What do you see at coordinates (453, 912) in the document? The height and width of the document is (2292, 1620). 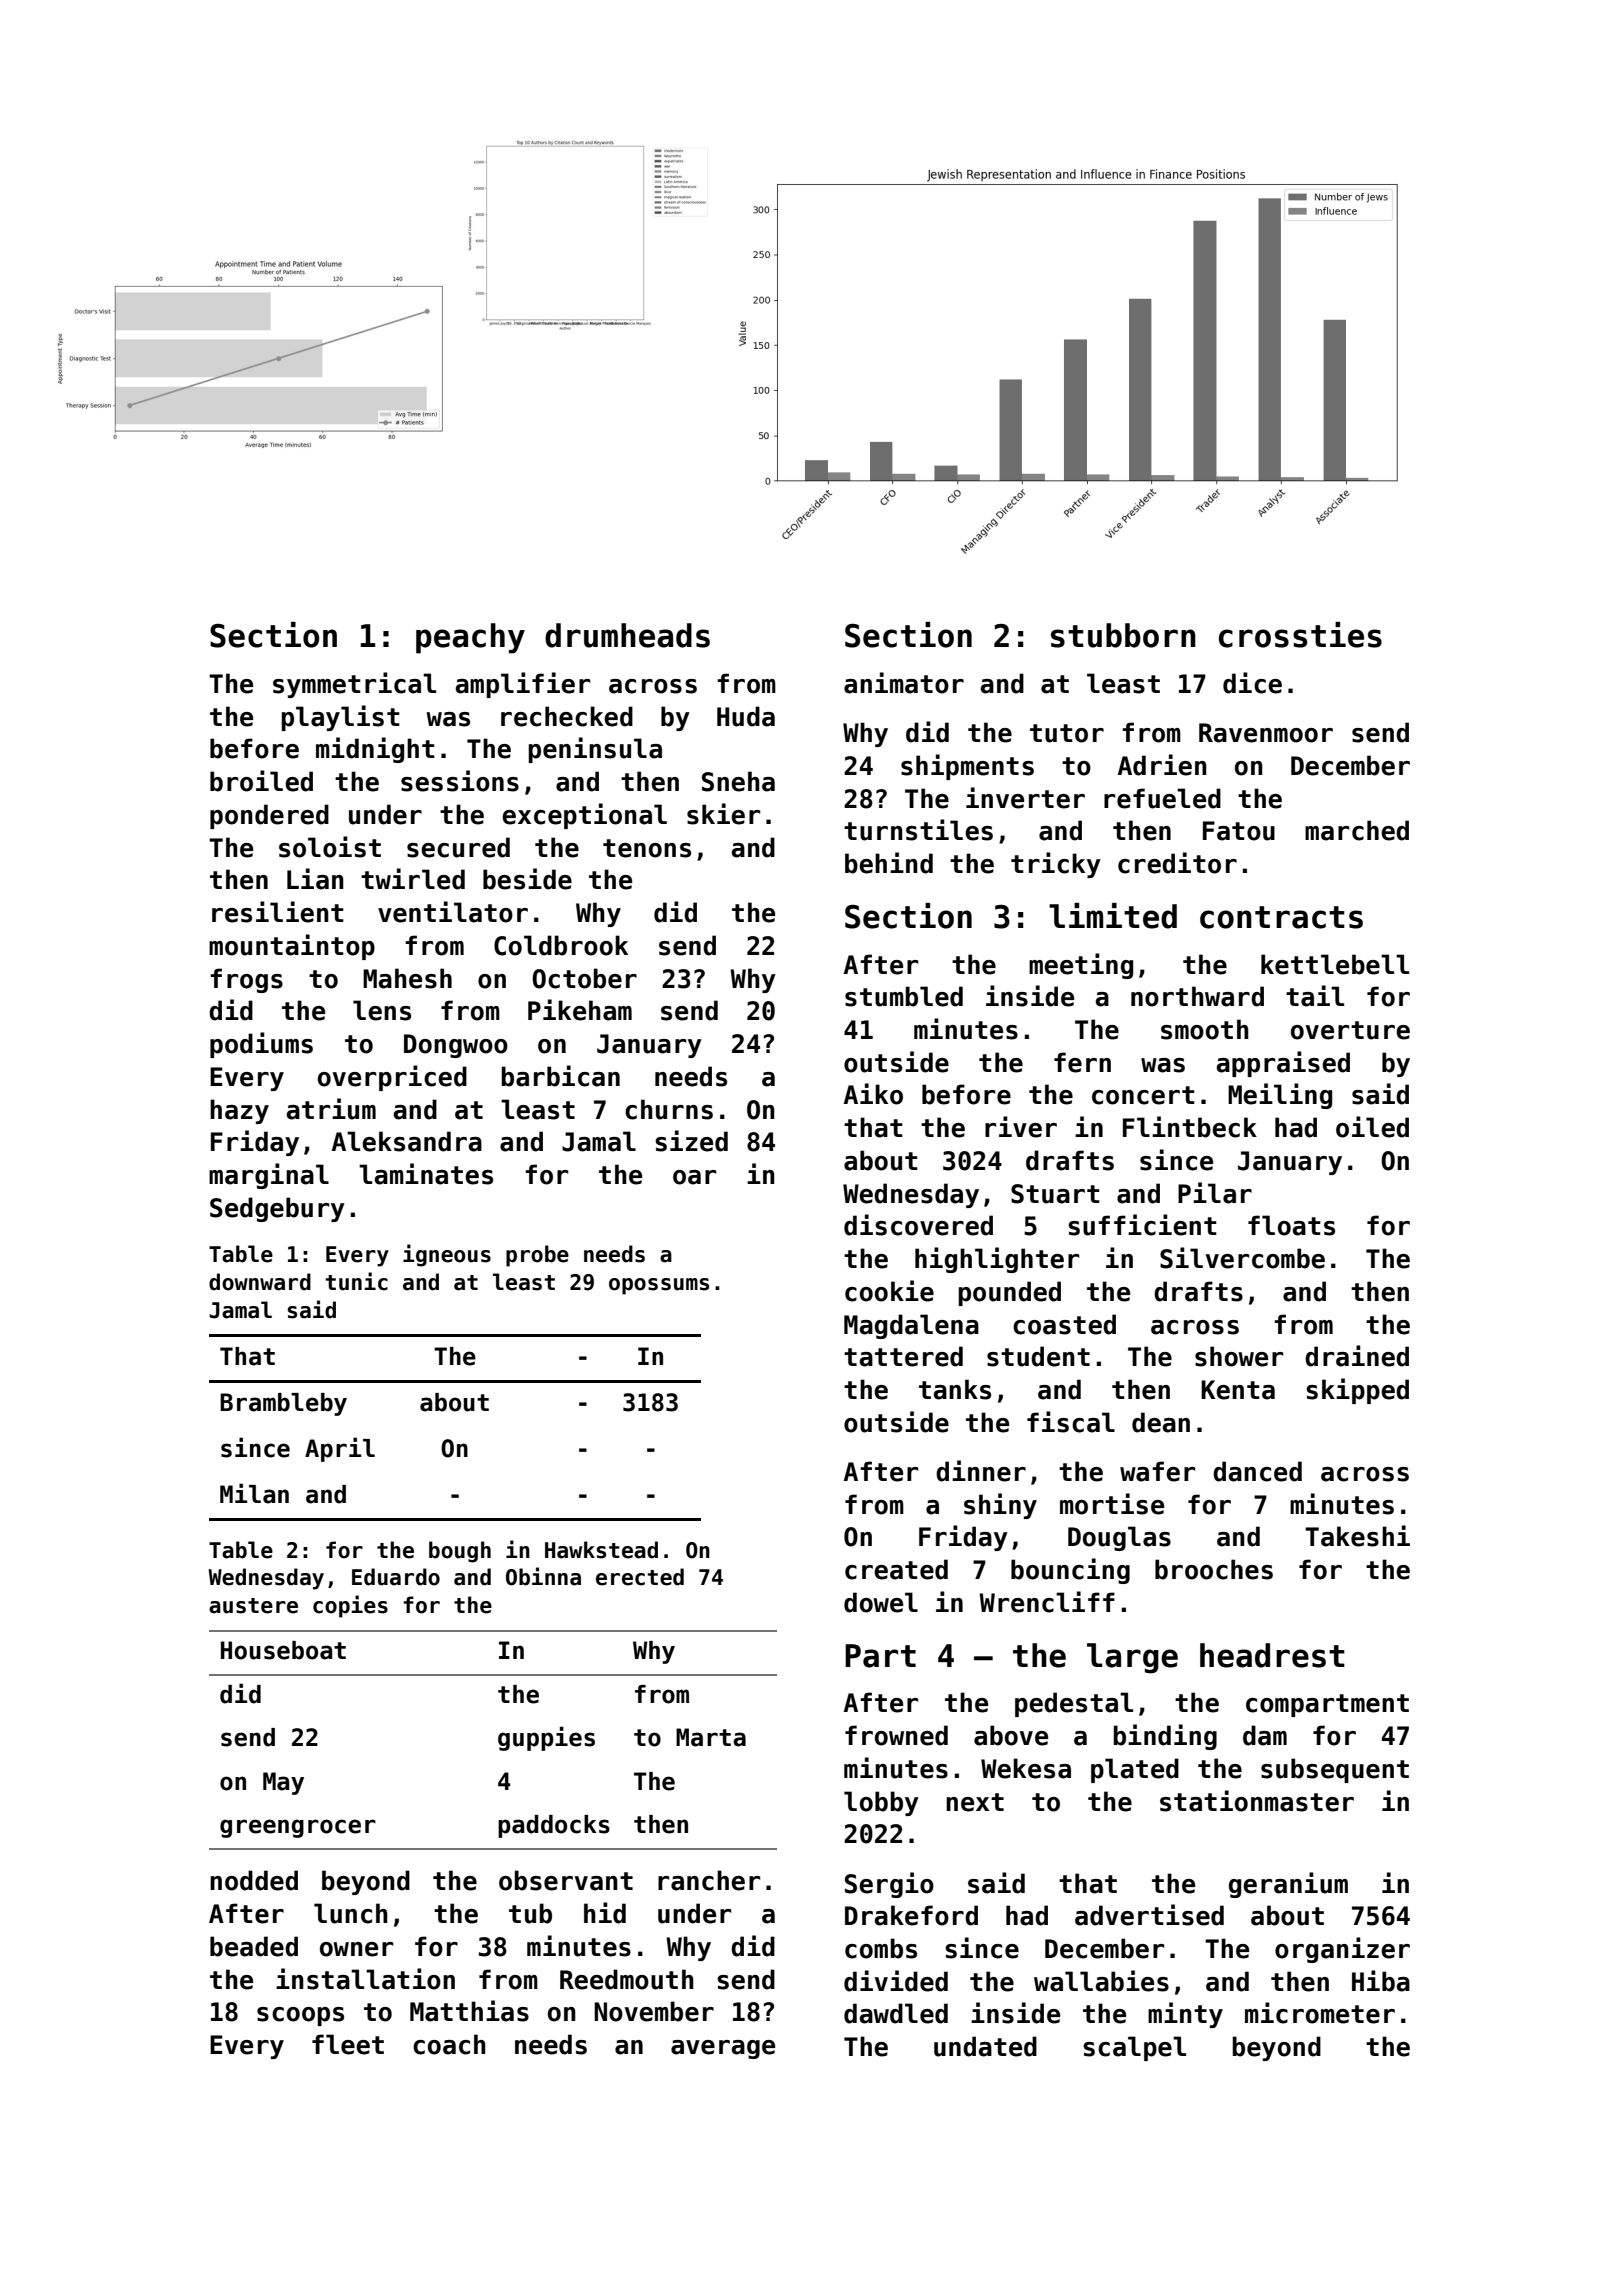 I see `ventilator` at bounding box center [453, 912].
